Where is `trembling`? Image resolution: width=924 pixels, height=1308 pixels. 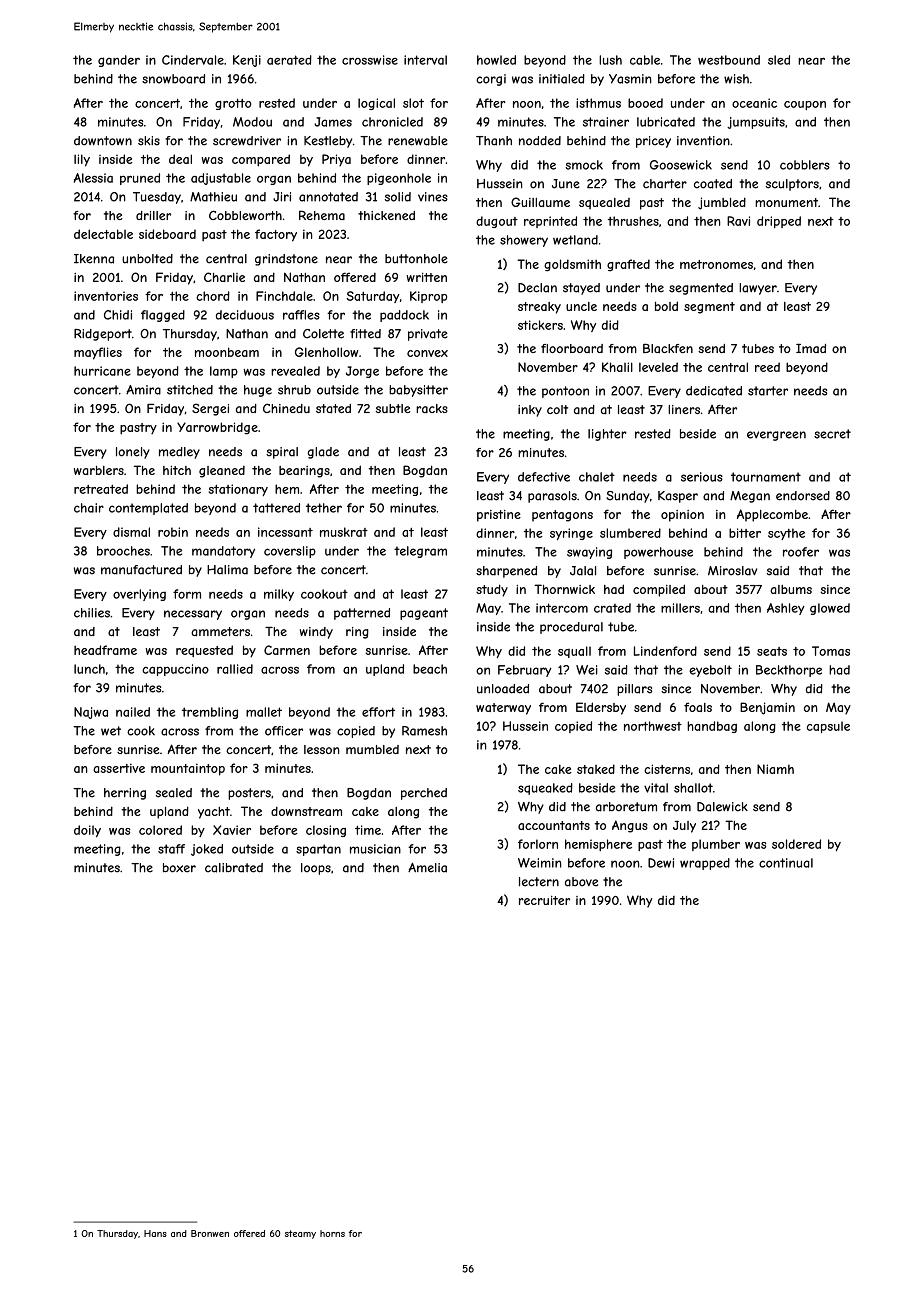 trembling is located at coordinates (210, 713).
